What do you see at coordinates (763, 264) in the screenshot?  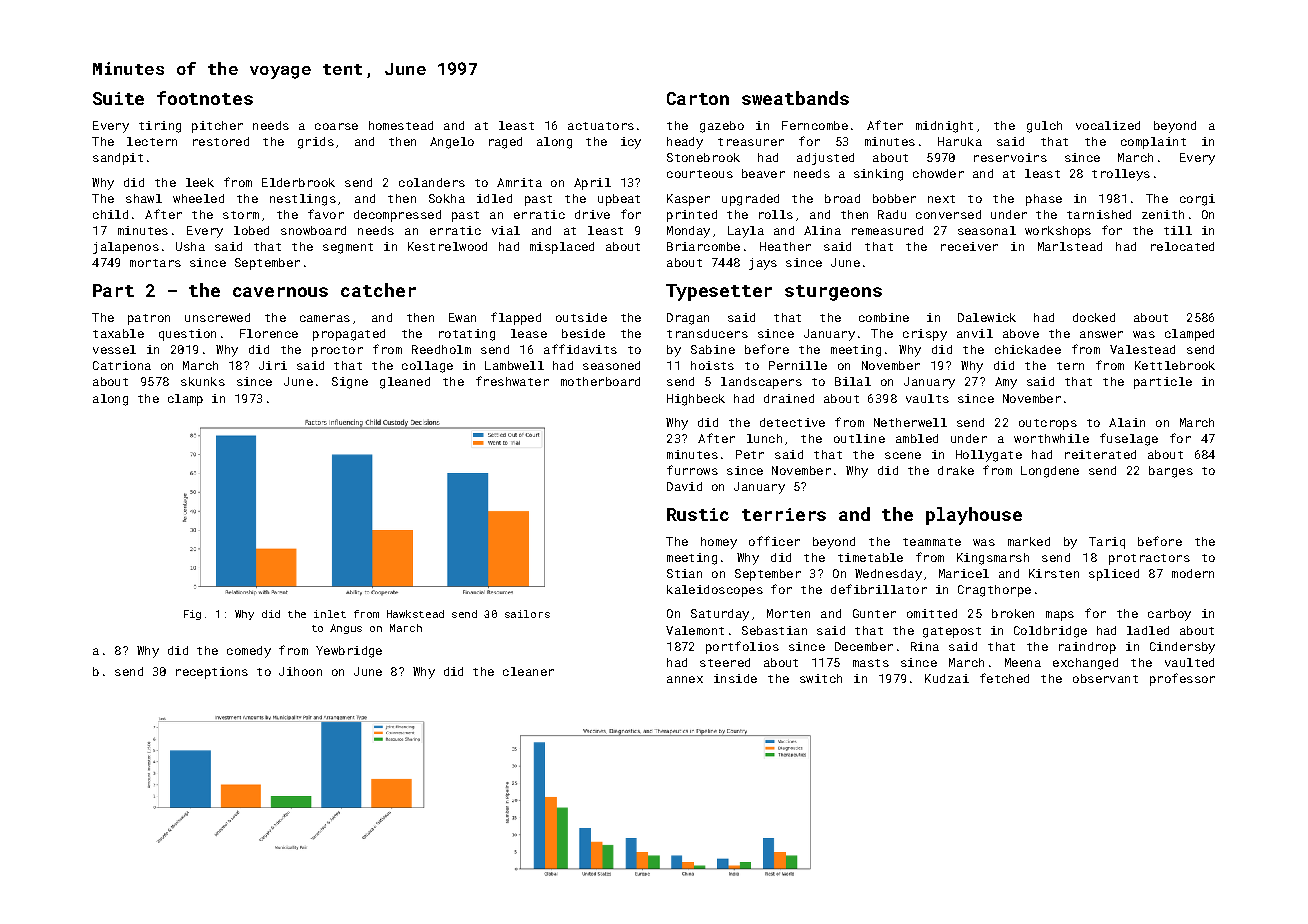 I see `jays` at bounding box center [763, 264].
